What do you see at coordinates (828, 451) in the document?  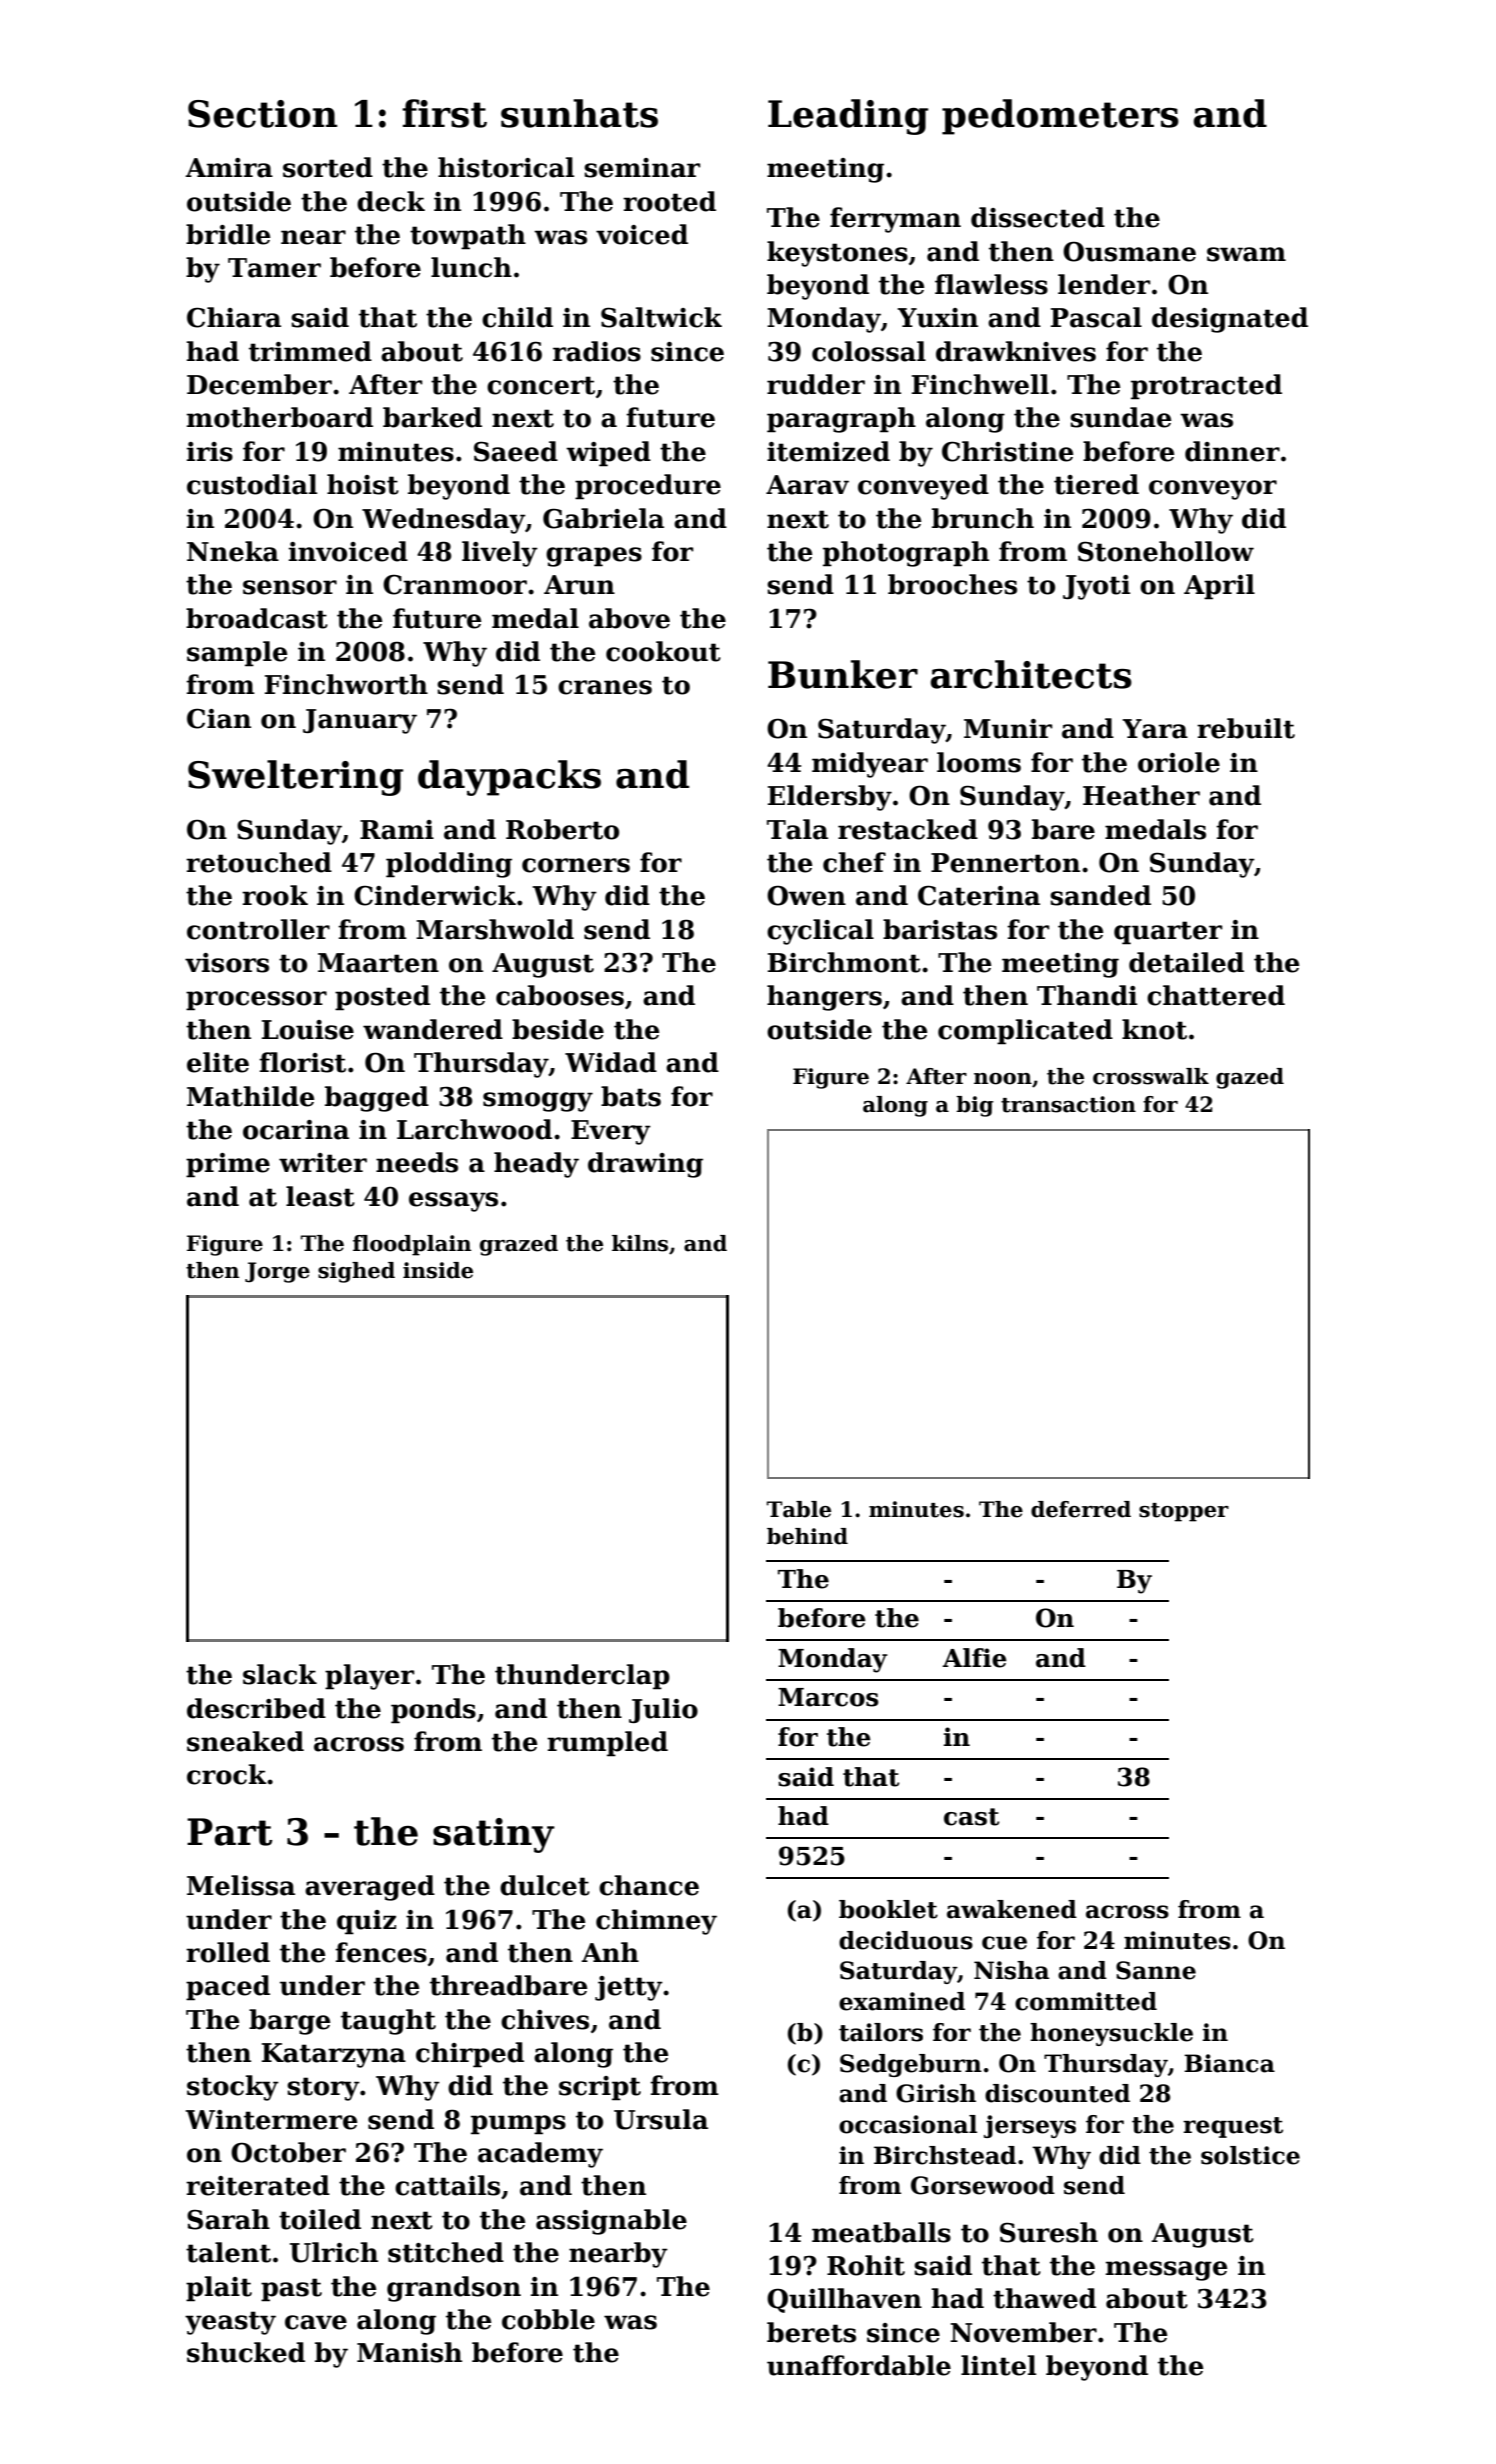 I see `itemized` at bounding box center [828, 451].
